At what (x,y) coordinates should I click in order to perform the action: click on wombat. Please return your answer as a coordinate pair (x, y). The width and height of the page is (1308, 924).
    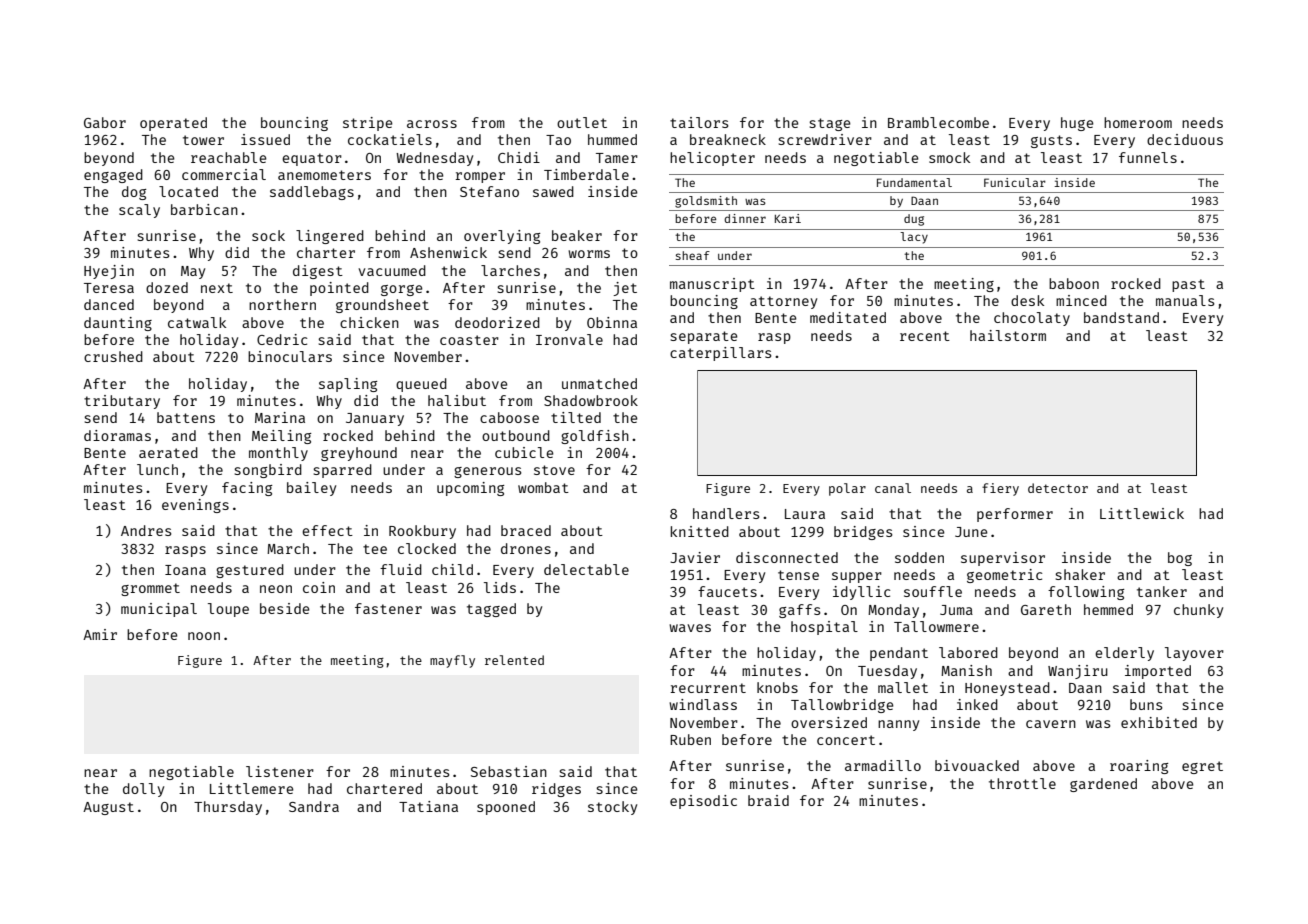
    Looking at the image, I should click on (543, 487).
